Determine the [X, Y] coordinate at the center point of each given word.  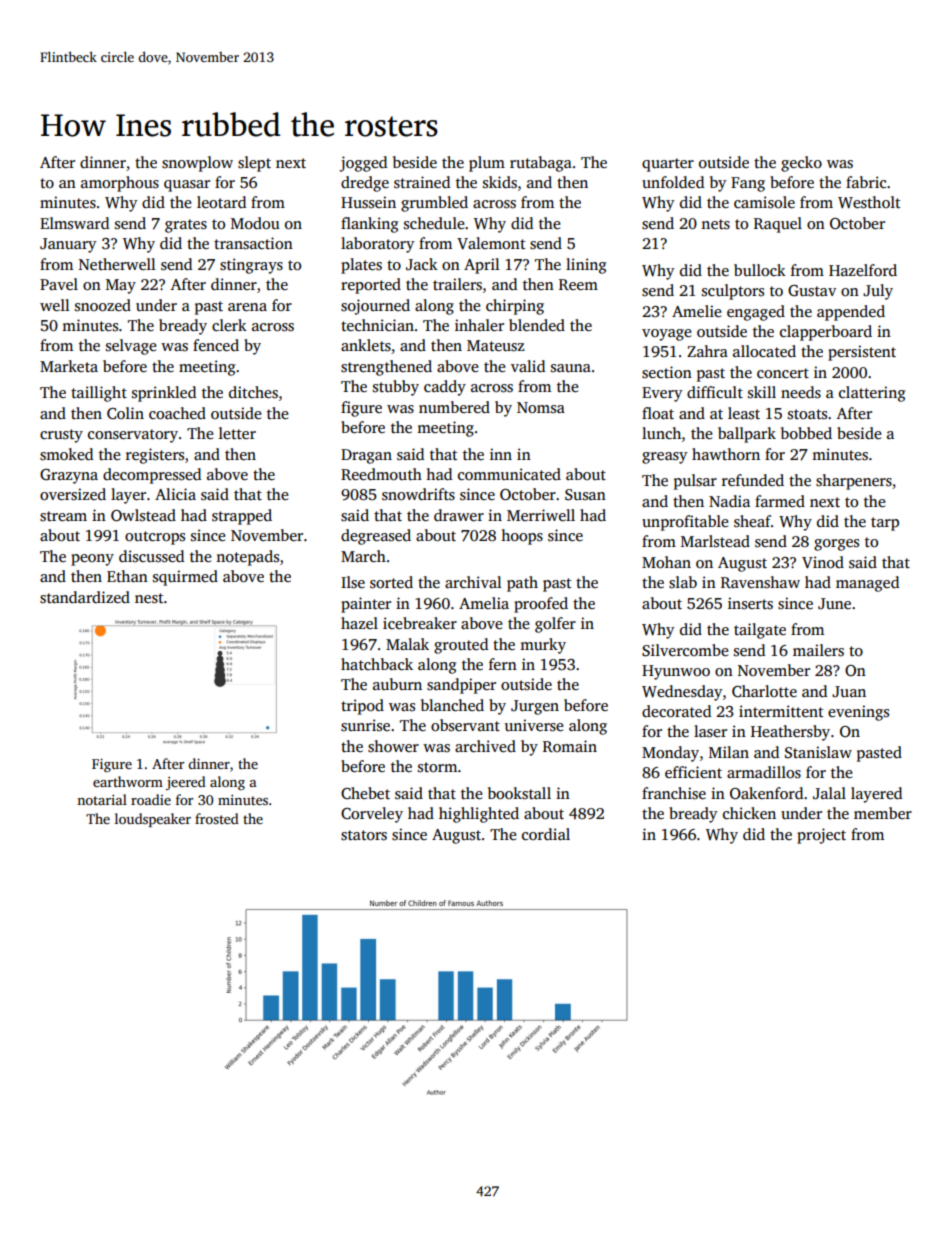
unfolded [673, 182]
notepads [247, 558]
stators [364, 835]
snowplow [197, 164]
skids [500, 182]
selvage [131, 347]
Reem [578, 284]
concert [783, 373]
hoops [522, 537]
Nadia [729, 501]
